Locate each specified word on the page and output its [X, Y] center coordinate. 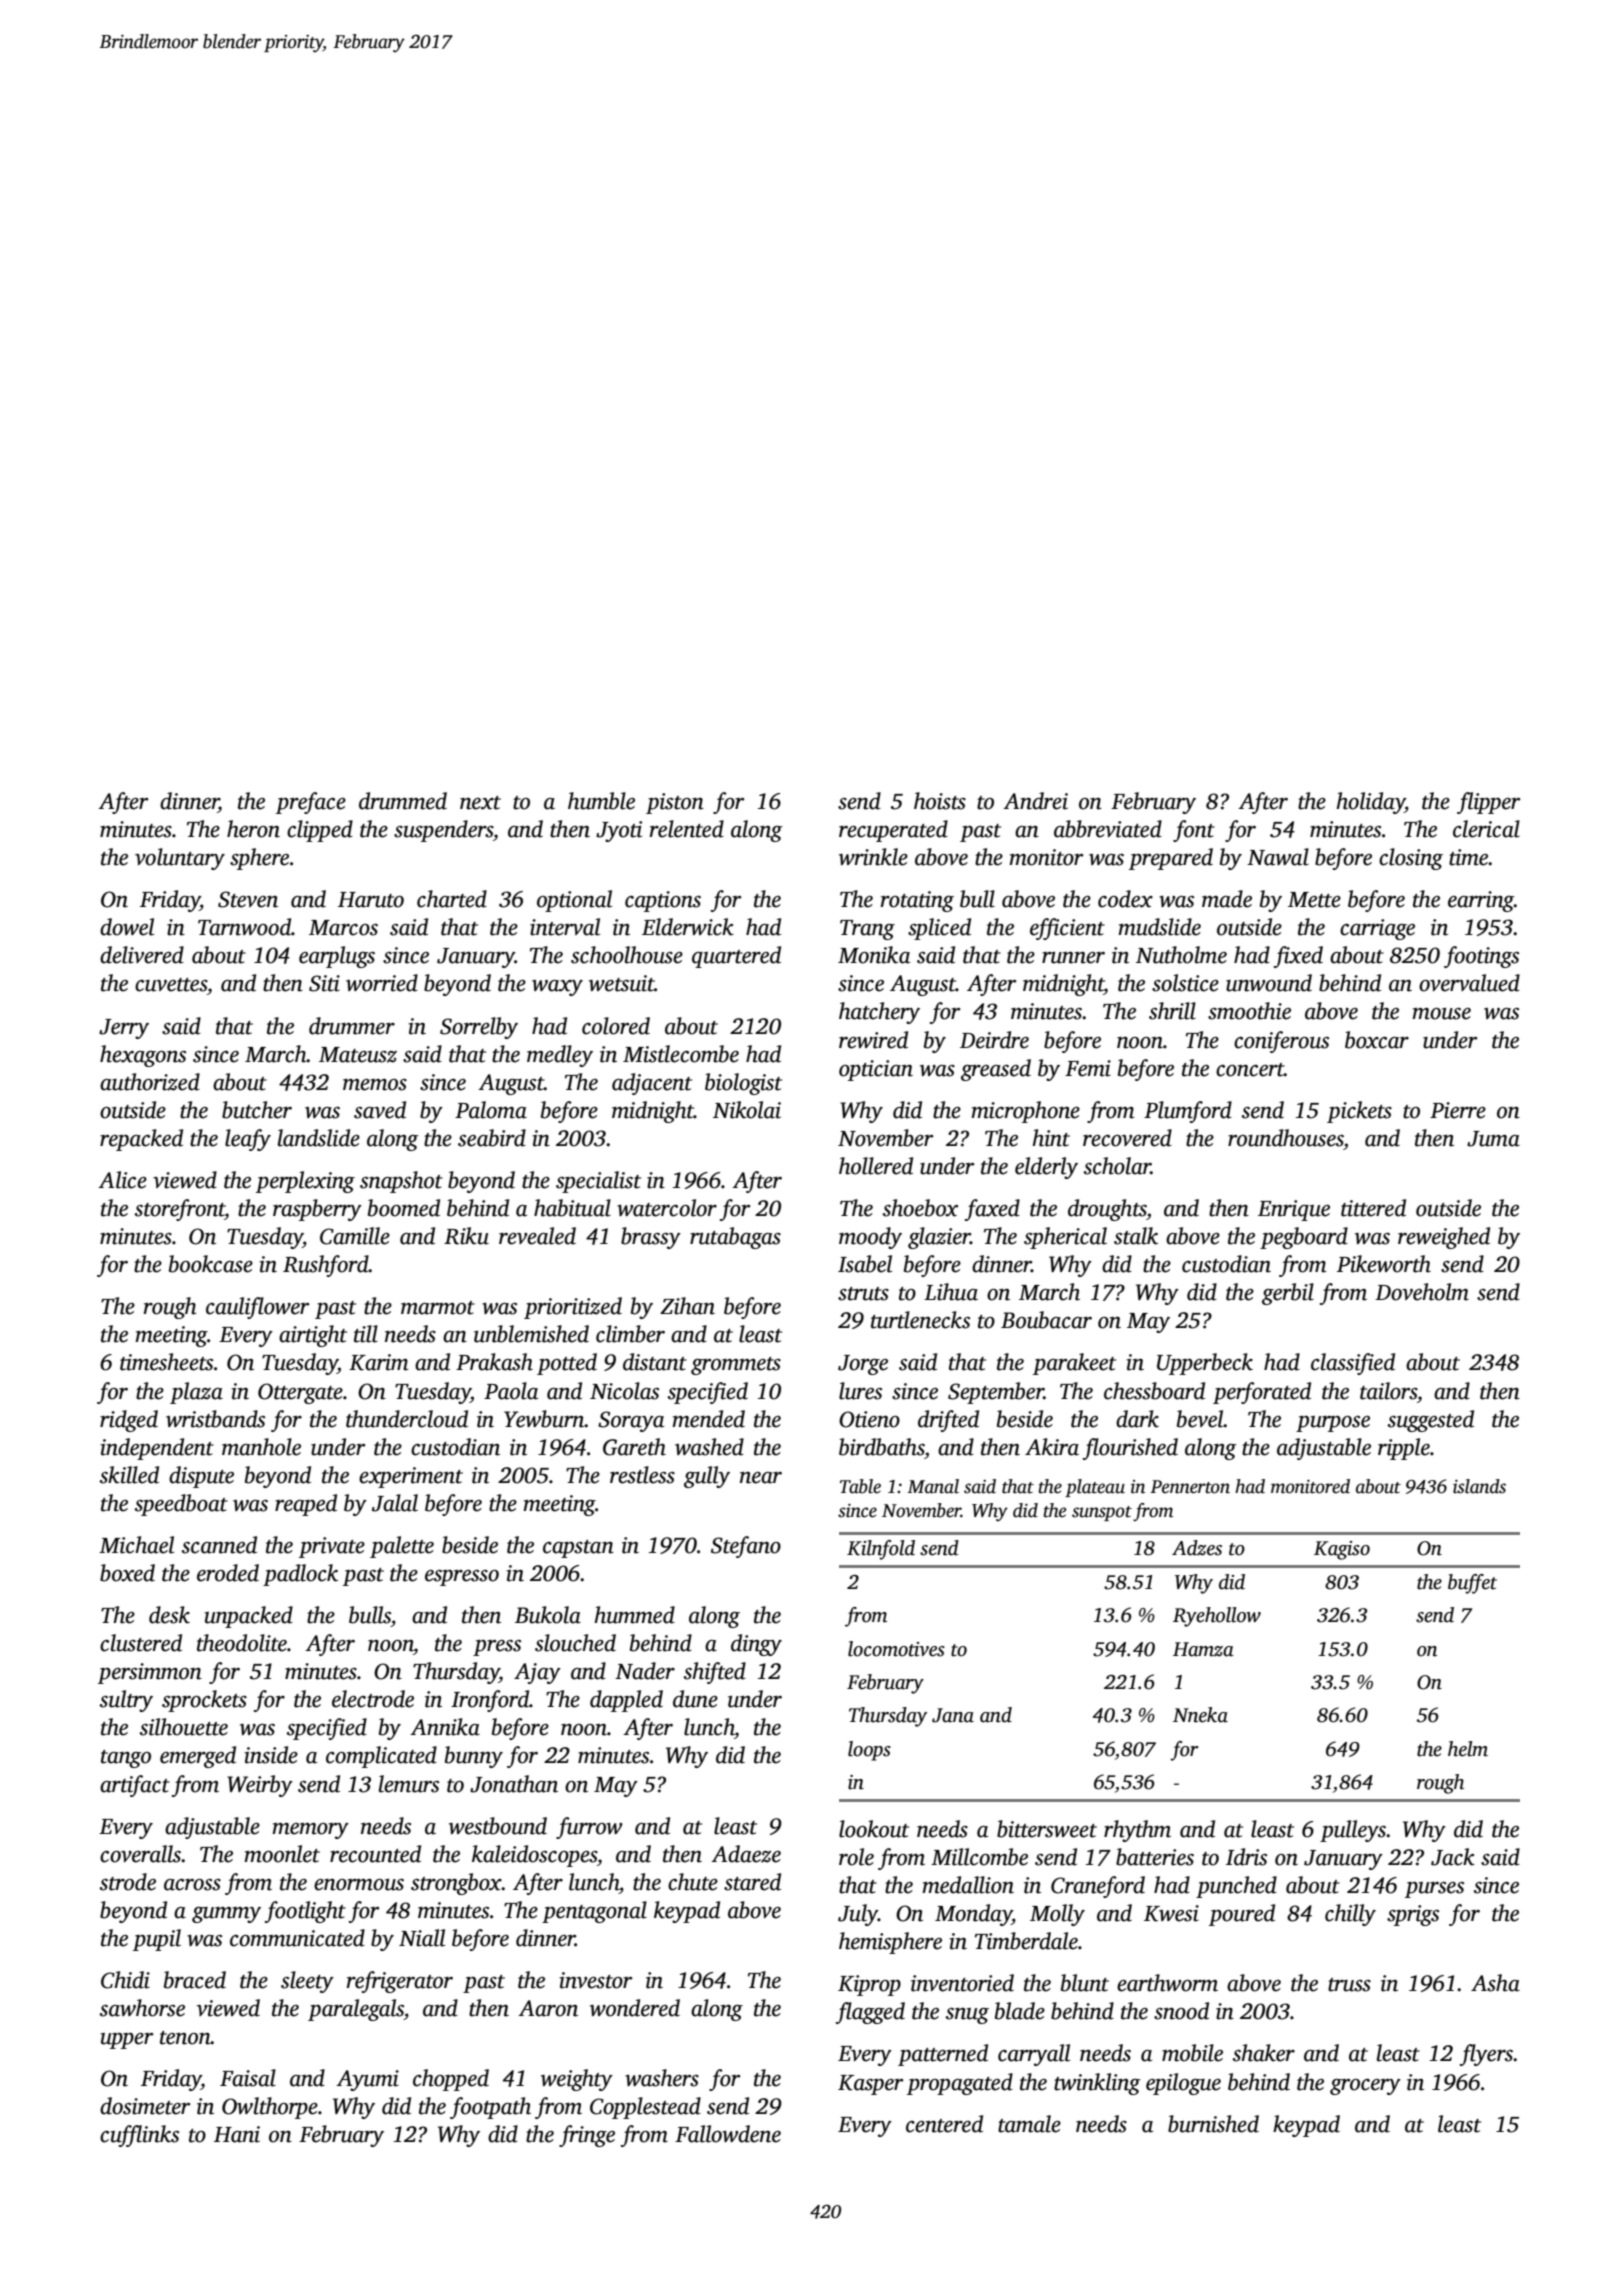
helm [1468, 1749]
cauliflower [257, 1308]
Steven [248, 899]
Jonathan [514, 1784]
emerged [198, 1757]
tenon [185, 2038]
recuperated [893, 831]
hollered [876, 1166]
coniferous [1281, 1042]
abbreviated [1108, 829]
